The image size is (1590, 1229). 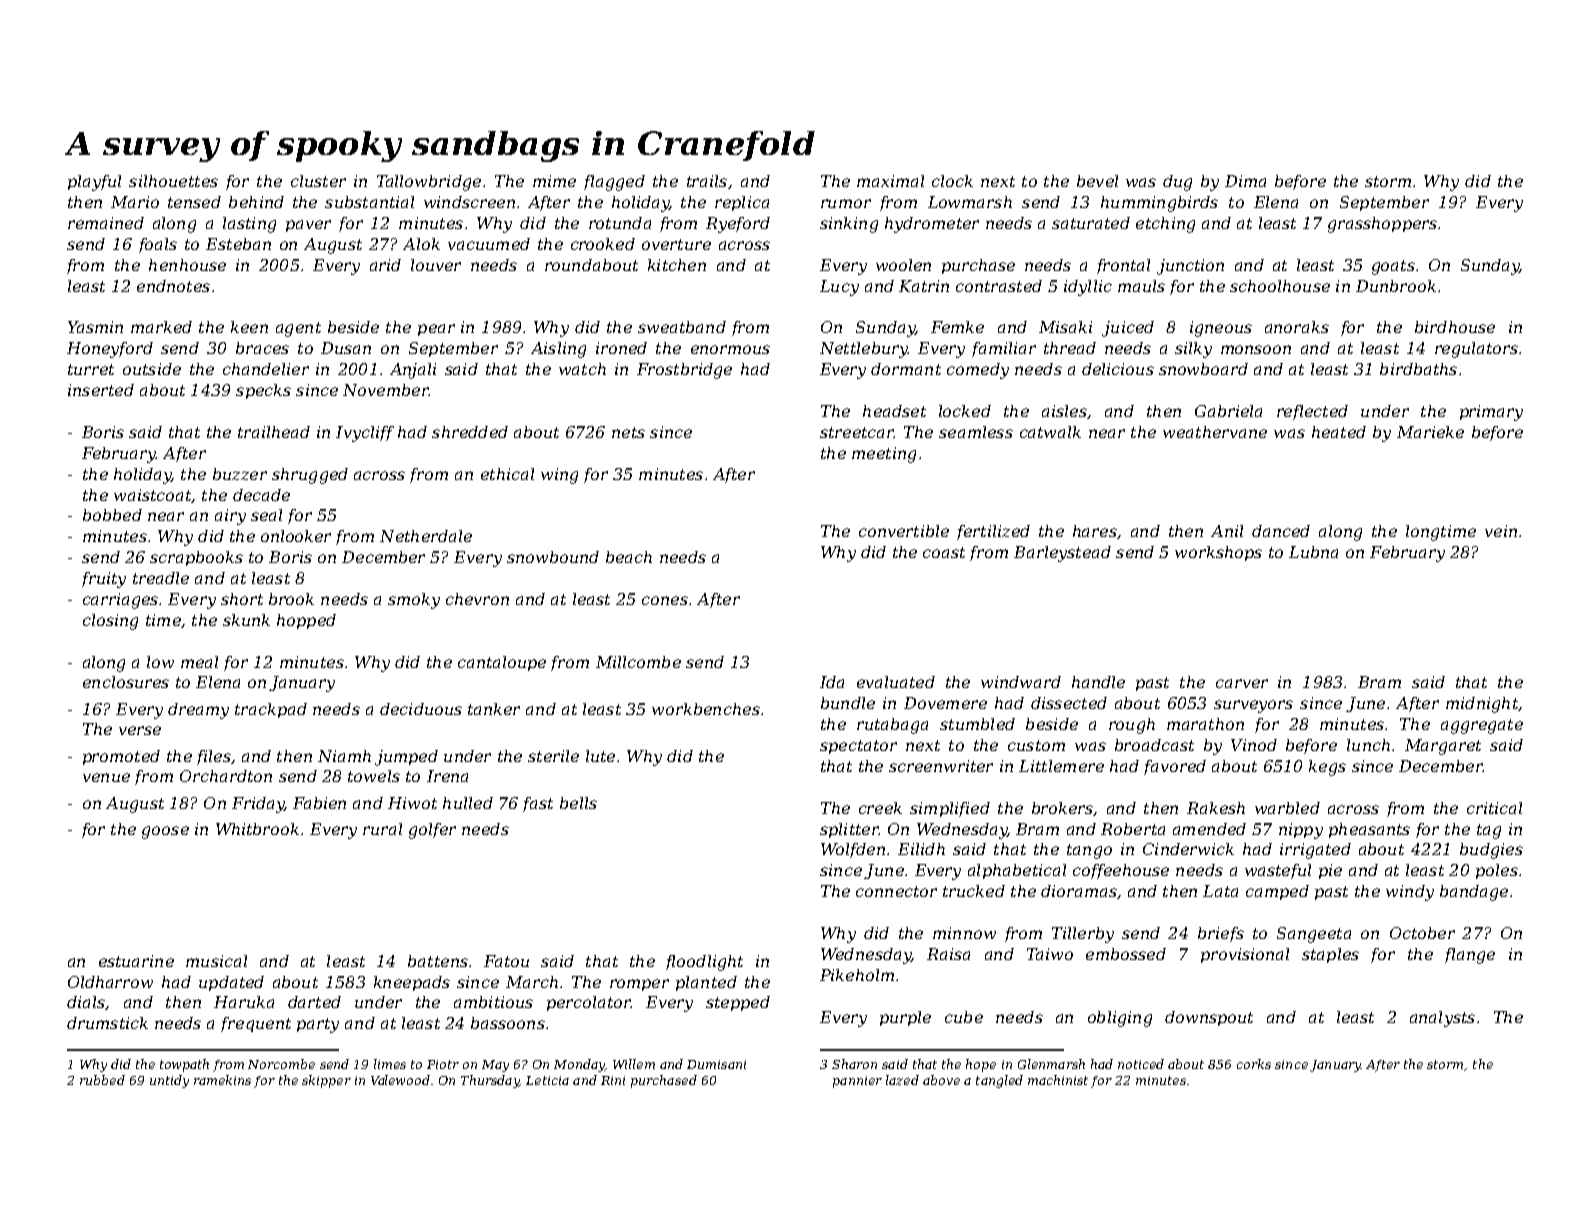 What do you see at coordinates (839, 288) in the screenshot?
I see `Lucy` at bounding box center [839, 288].
